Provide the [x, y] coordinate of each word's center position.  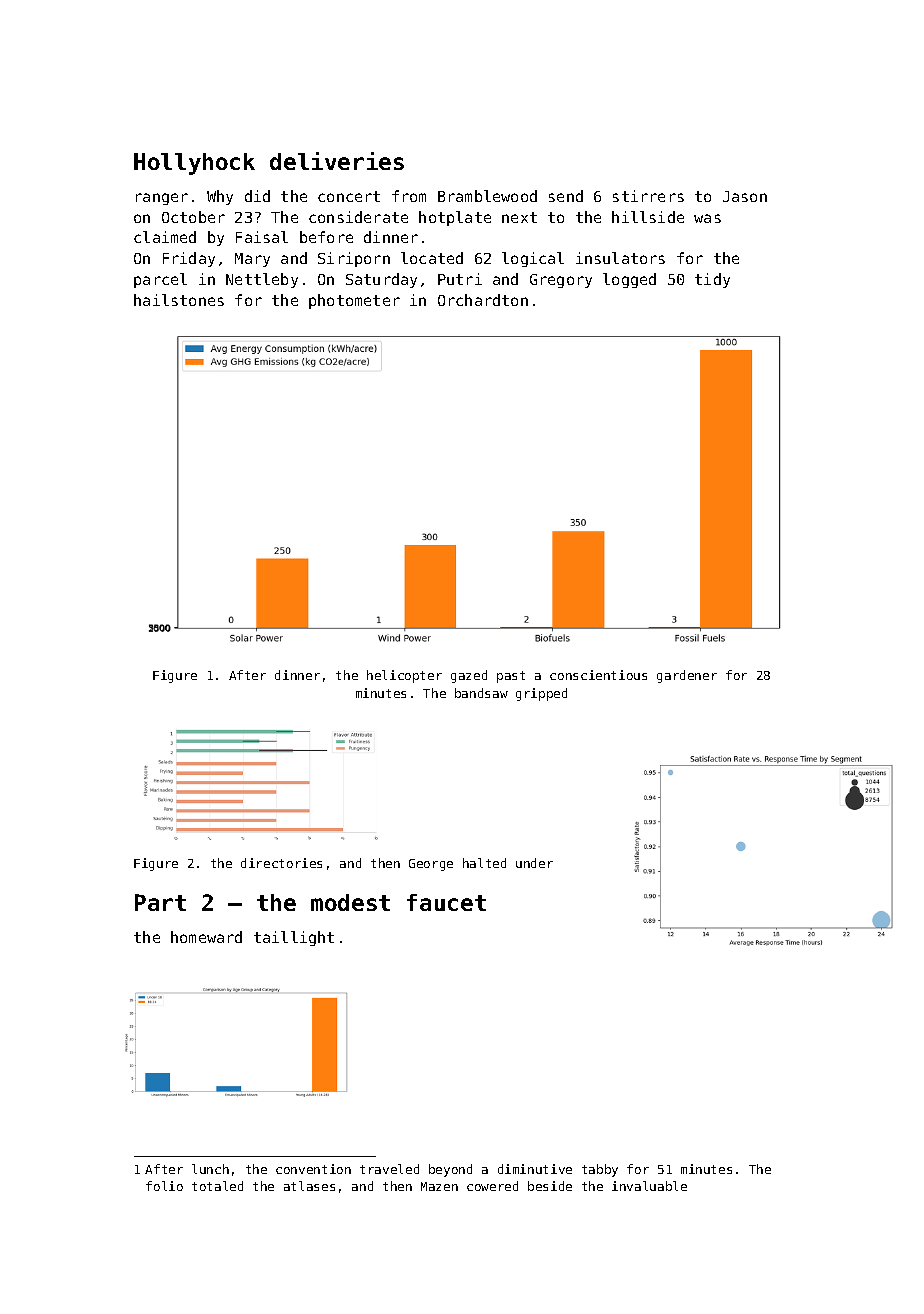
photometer [354, 301]
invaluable [649, 1186]
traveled [389, 1169]
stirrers [648, 196]
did [257, 196]
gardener [687, 676]
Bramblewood [487, 196]
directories [281, 863]
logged [629, 280]
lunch [210, 1169]
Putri [460, 279]
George [431, 865]
